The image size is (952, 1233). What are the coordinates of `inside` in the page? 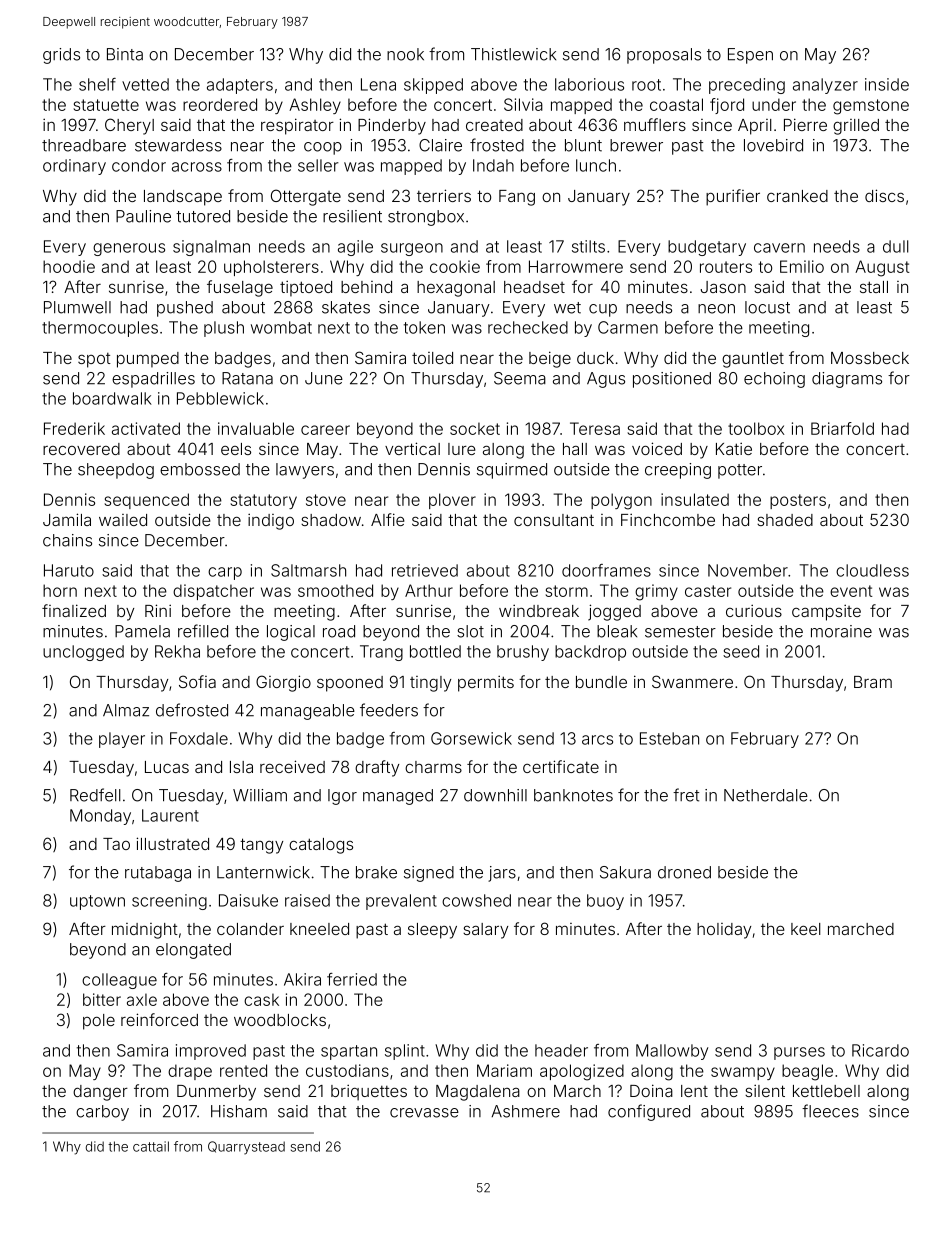 It's located at (887, 84).
